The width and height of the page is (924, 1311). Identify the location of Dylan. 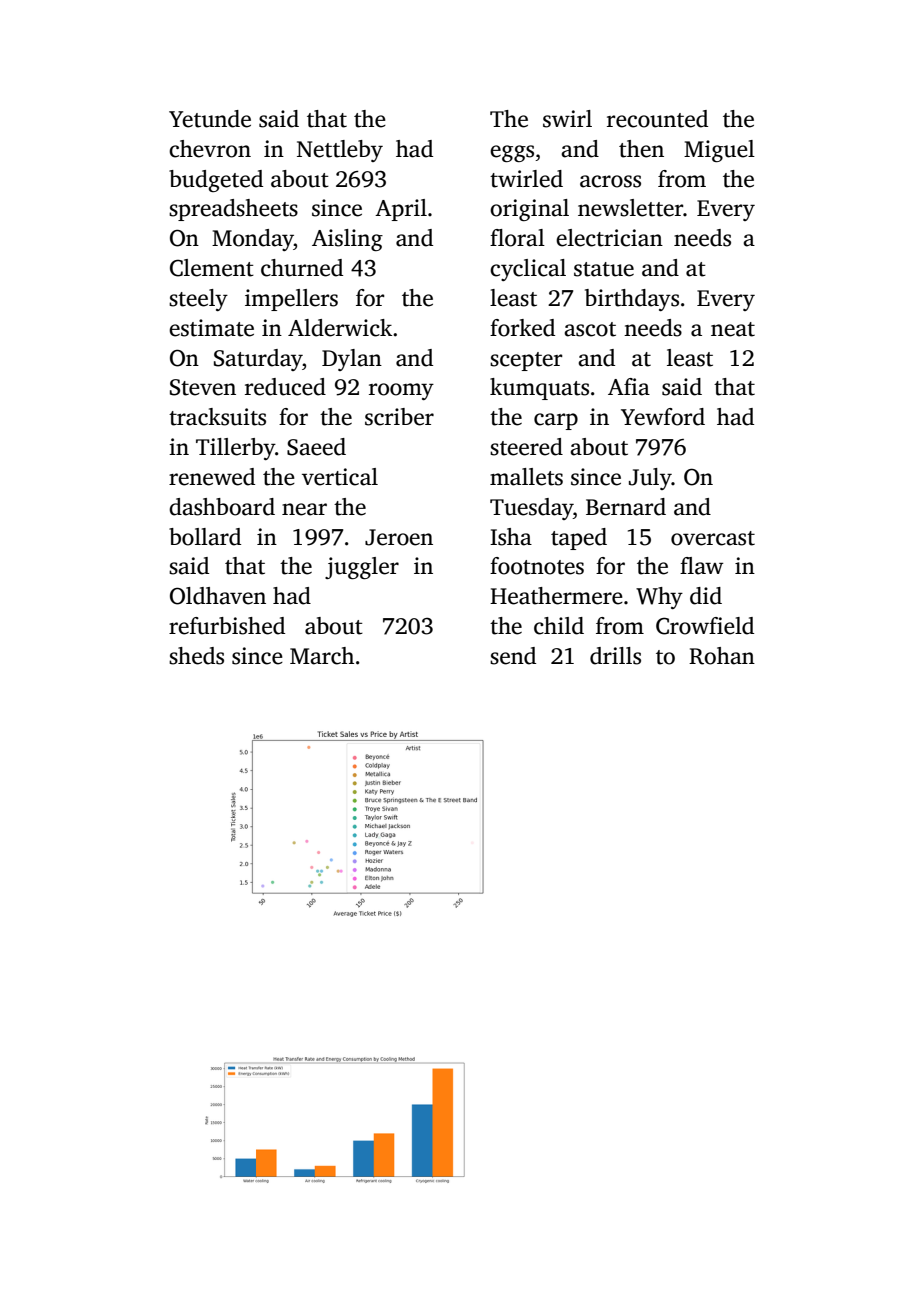
(352, 360).
